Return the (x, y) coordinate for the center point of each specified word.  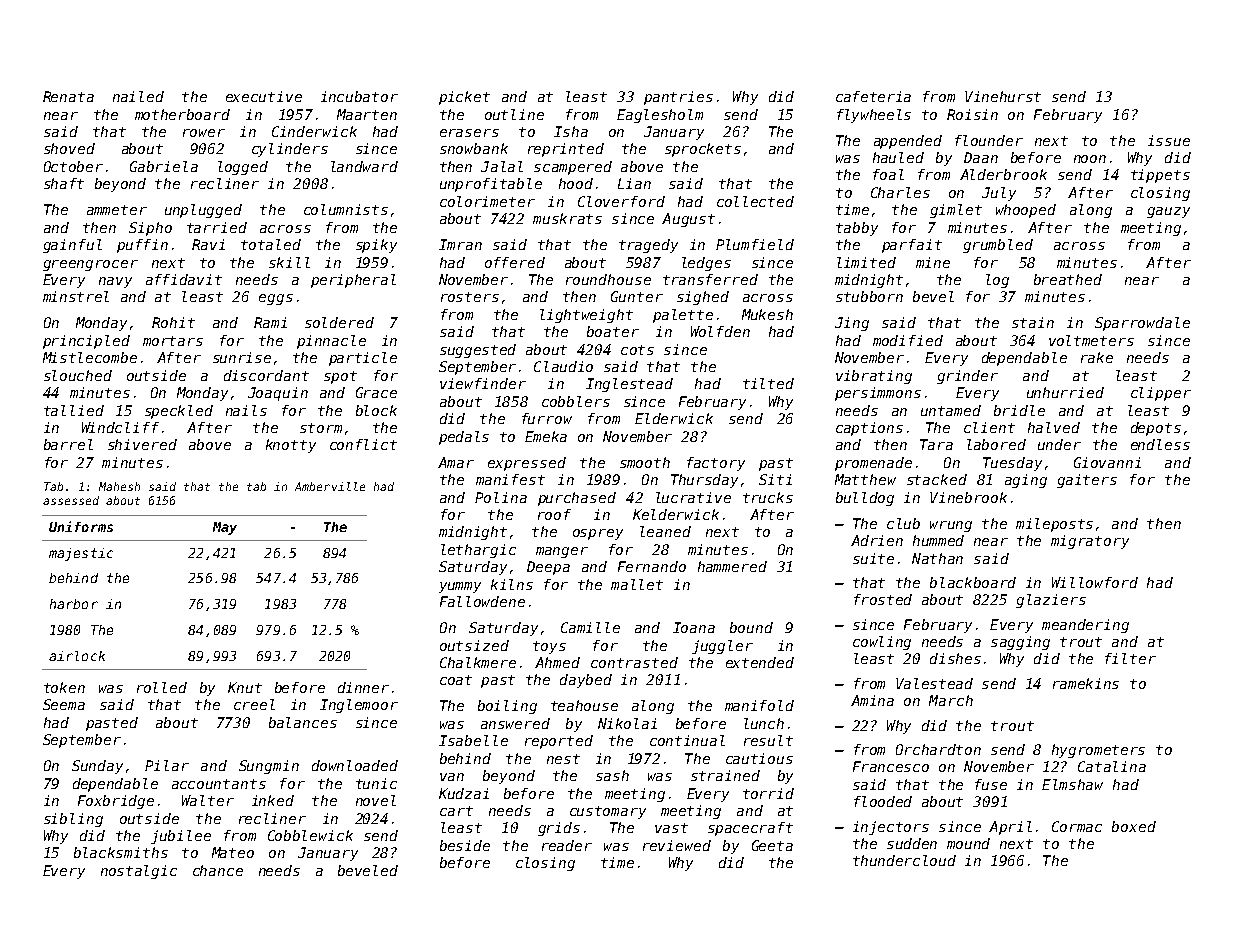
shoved (69, 148)
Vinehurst (1003, 96)
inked (273, 800)
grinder (967, 377)
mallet (637, 584)
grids (559, 829)
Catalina (1112, 766)
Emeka (546, 436)
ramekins (1086, 683)
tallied (74, 410)
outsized (474, 645)
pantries (678, 98)
